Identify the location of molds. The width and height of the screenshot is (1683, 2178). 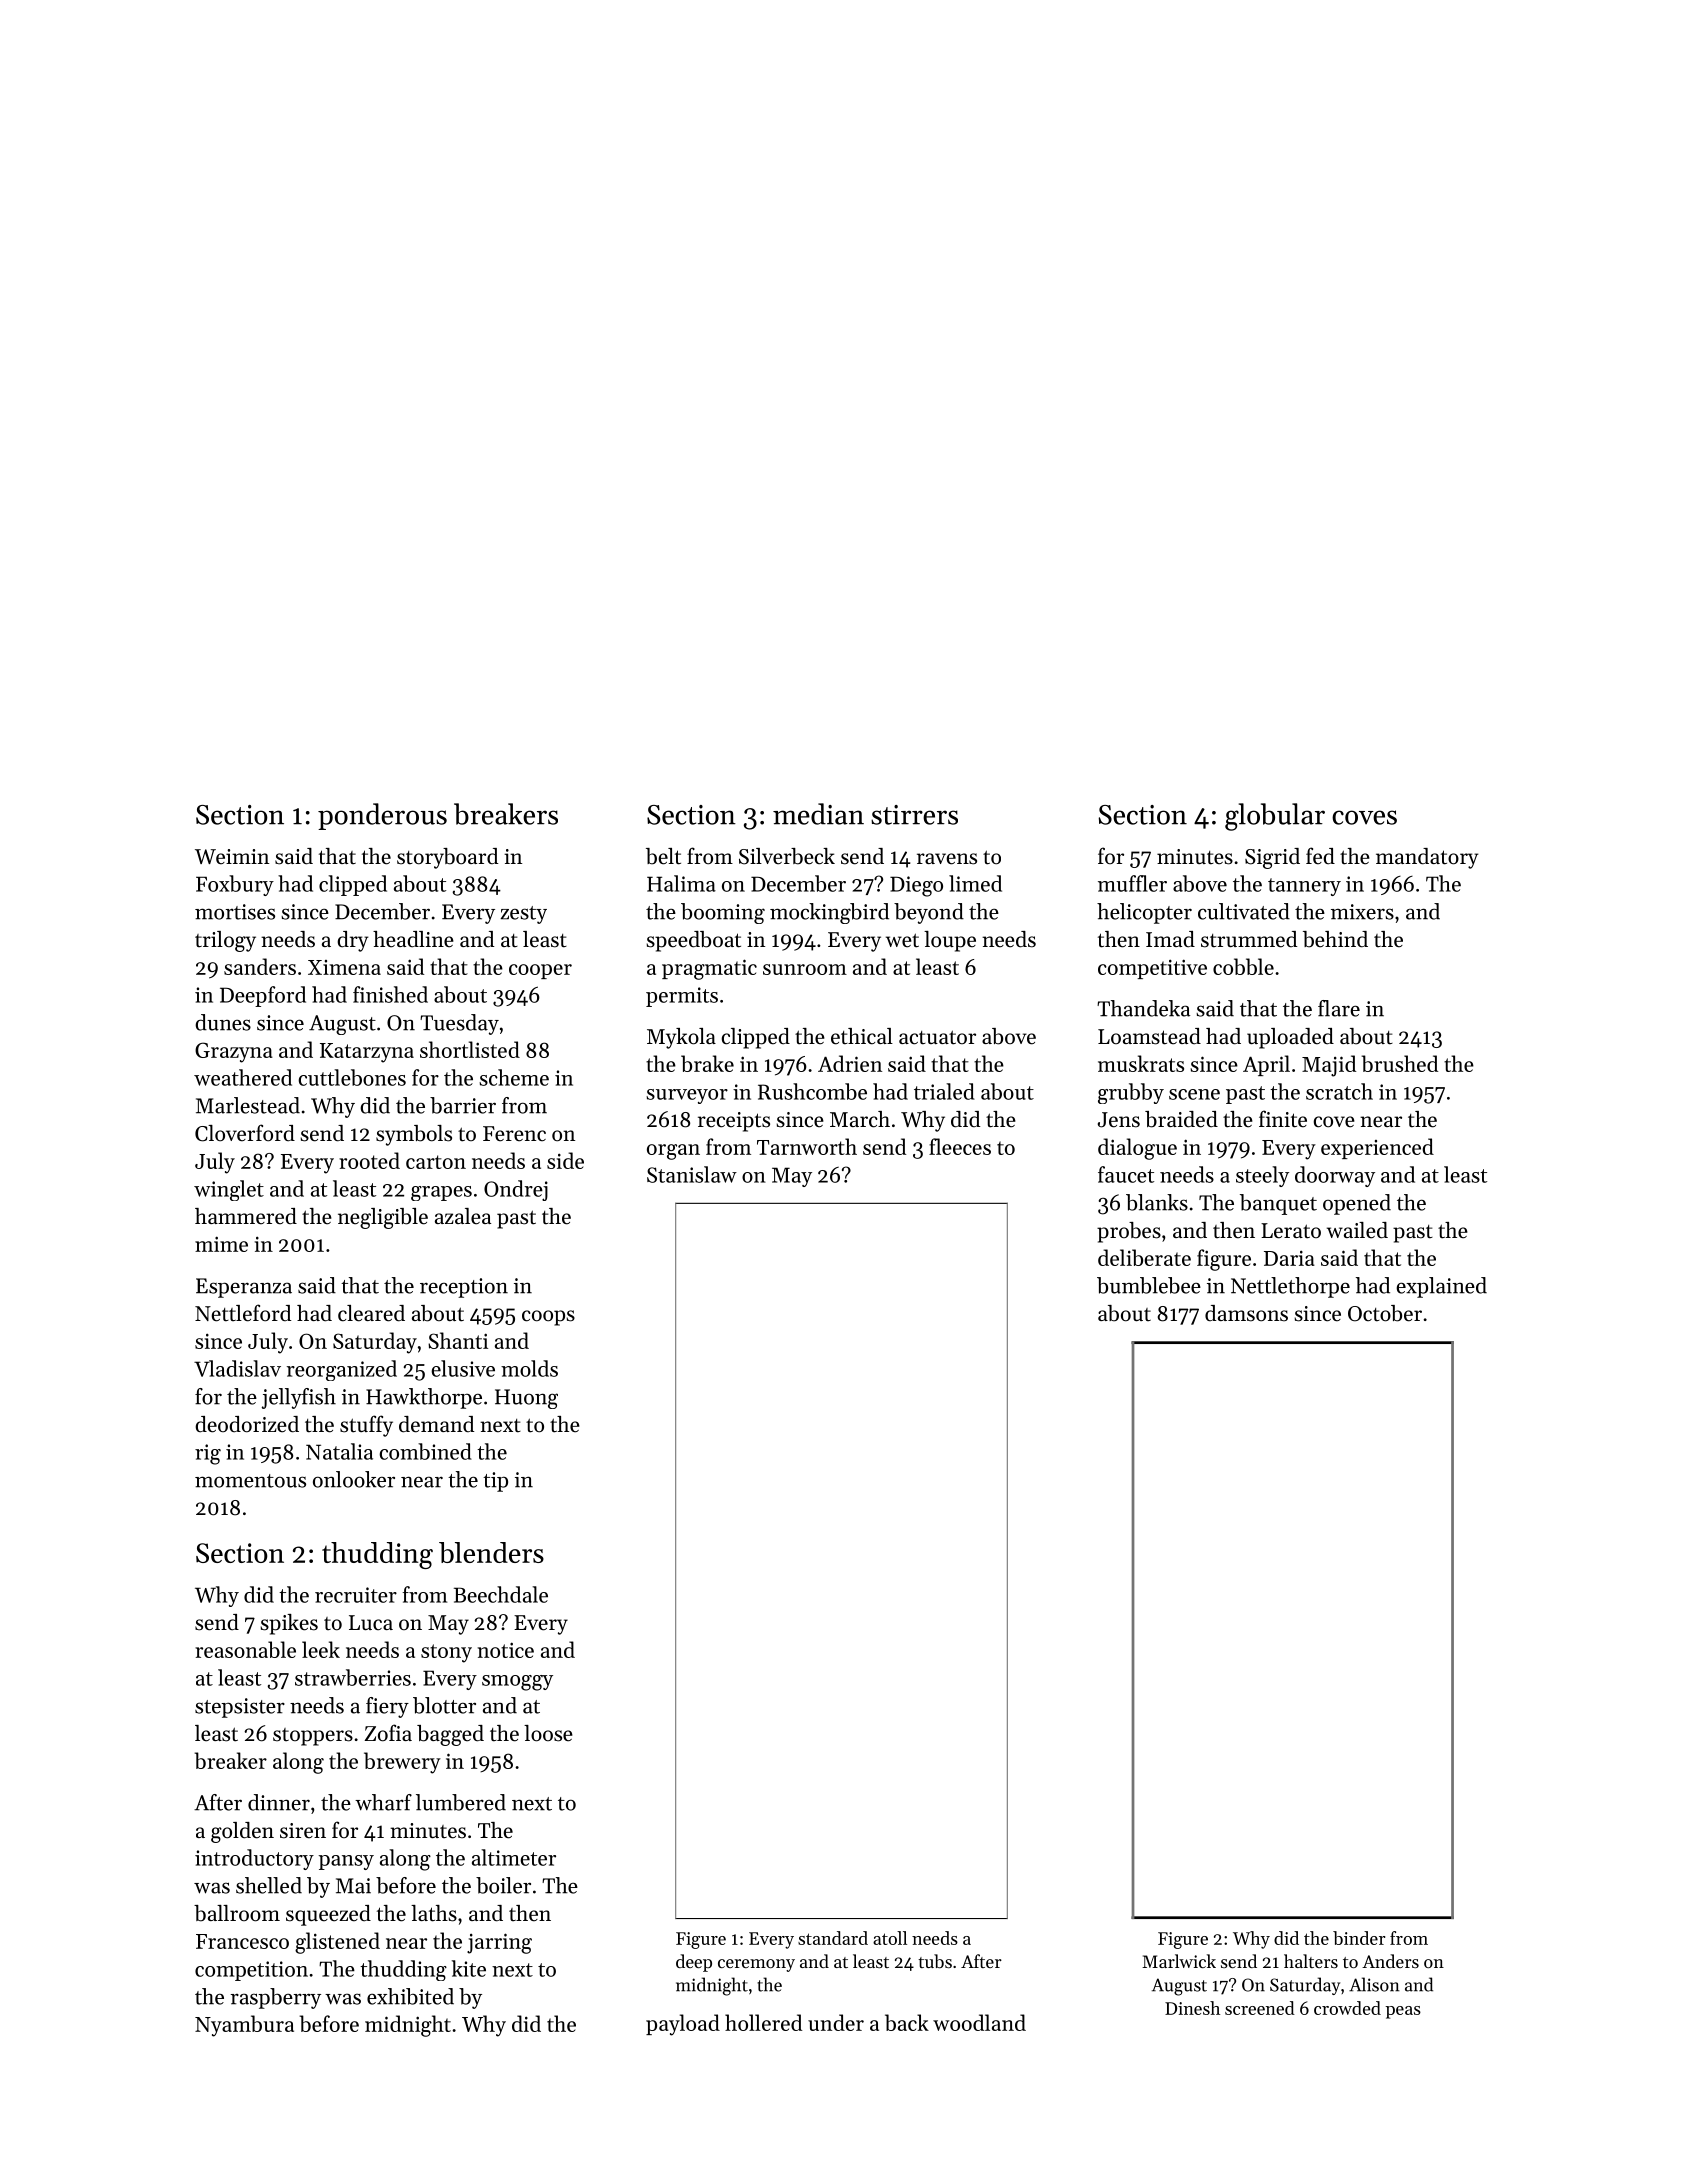
(529, 1368).
